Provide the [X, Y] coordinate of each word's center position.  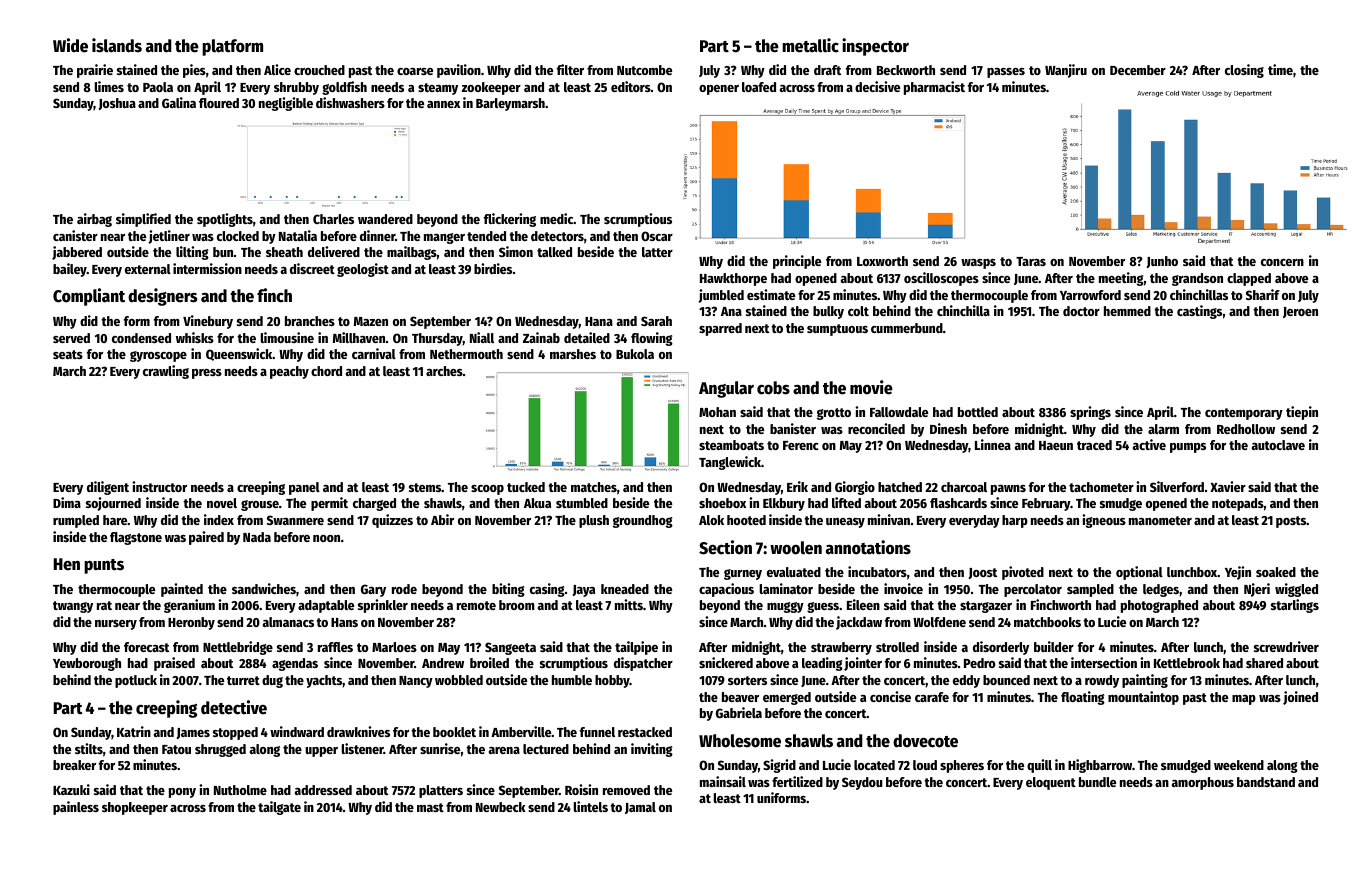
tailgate [279, 808]
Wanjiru [1066, 71]
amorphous [1203, 783]
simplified [143, 220]
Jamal [640, 808]
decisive [877, 86]
